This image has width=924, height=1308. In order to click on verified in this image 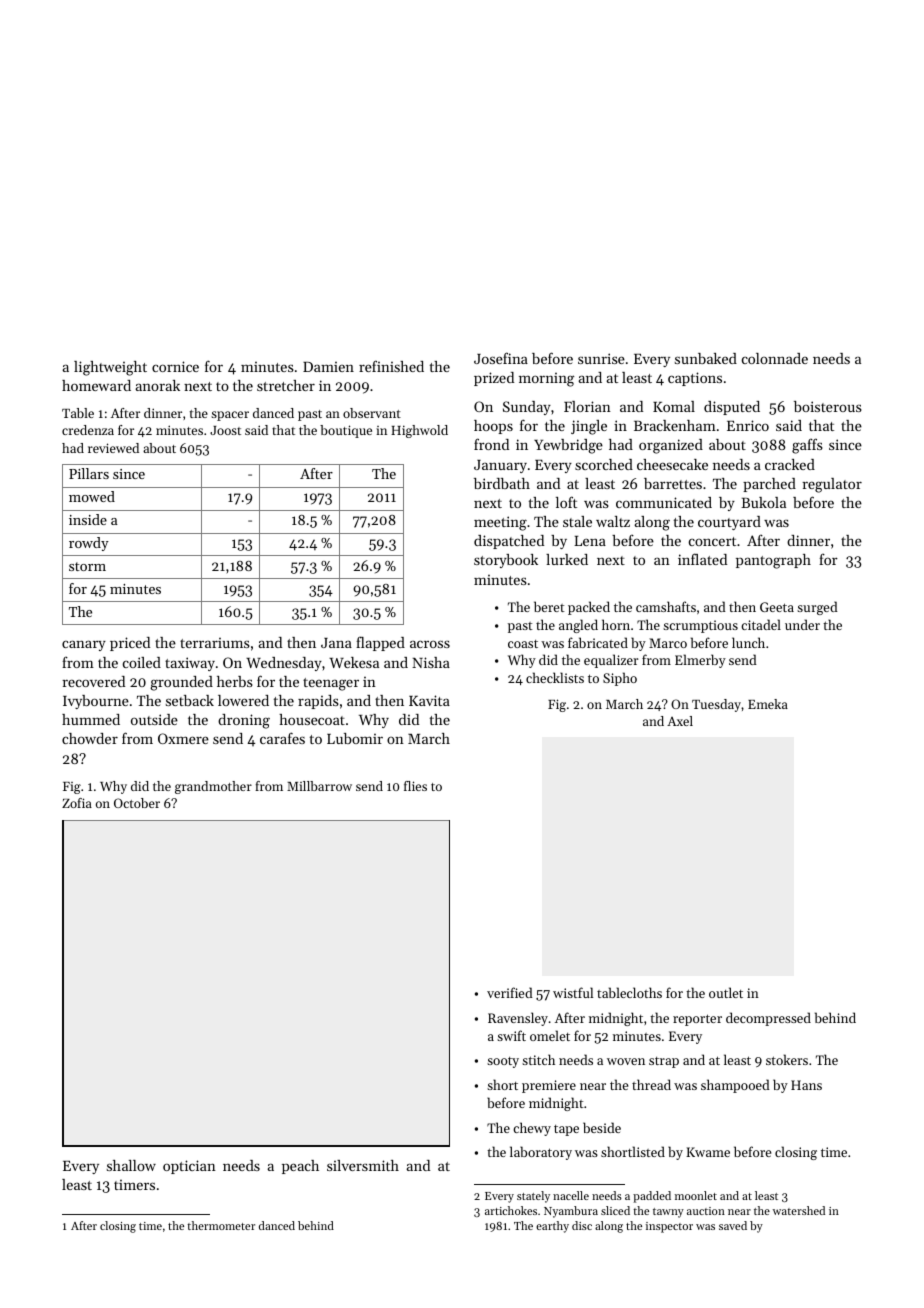, I will do `click(510, 992)`.
